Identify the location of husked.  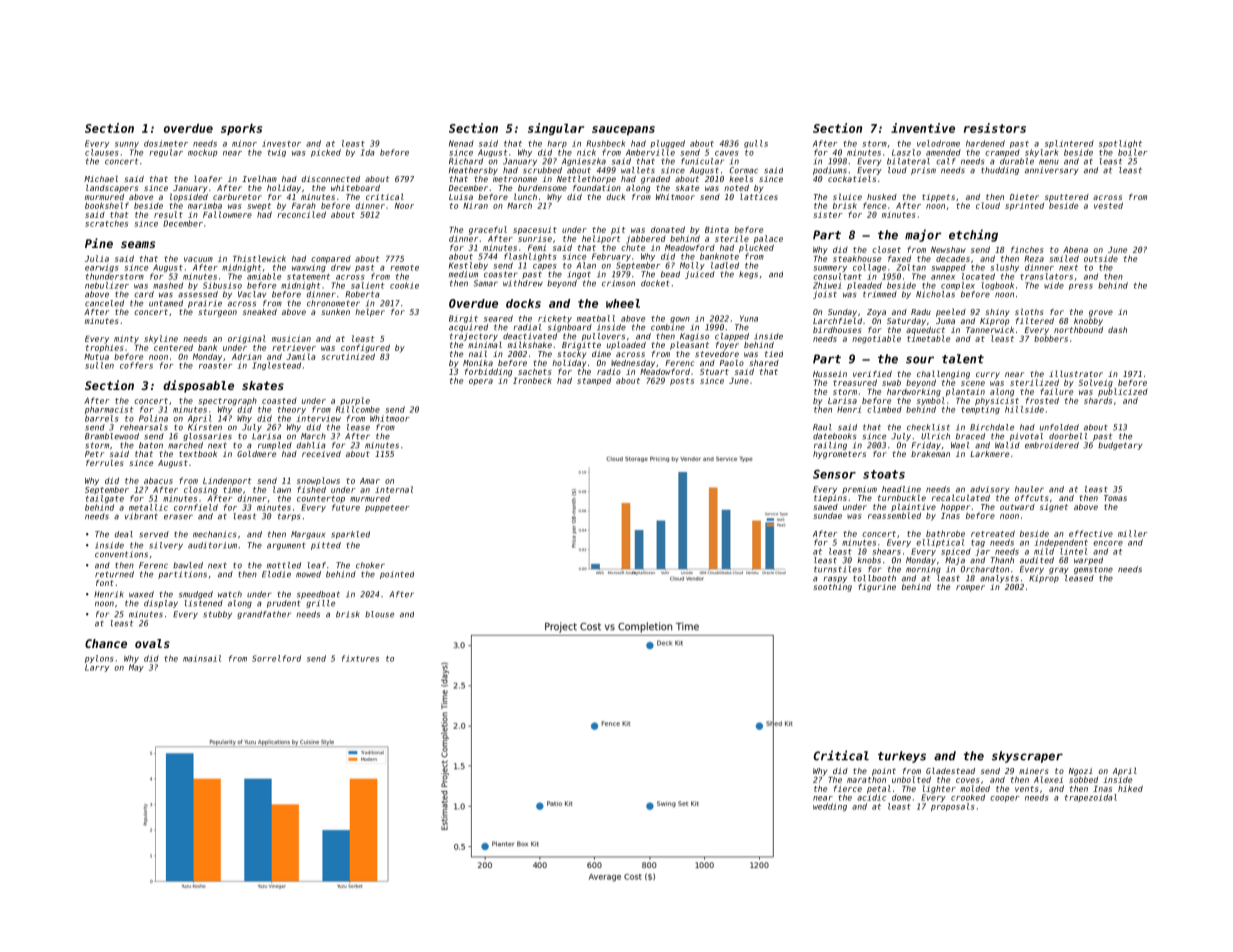
(882, 197).
